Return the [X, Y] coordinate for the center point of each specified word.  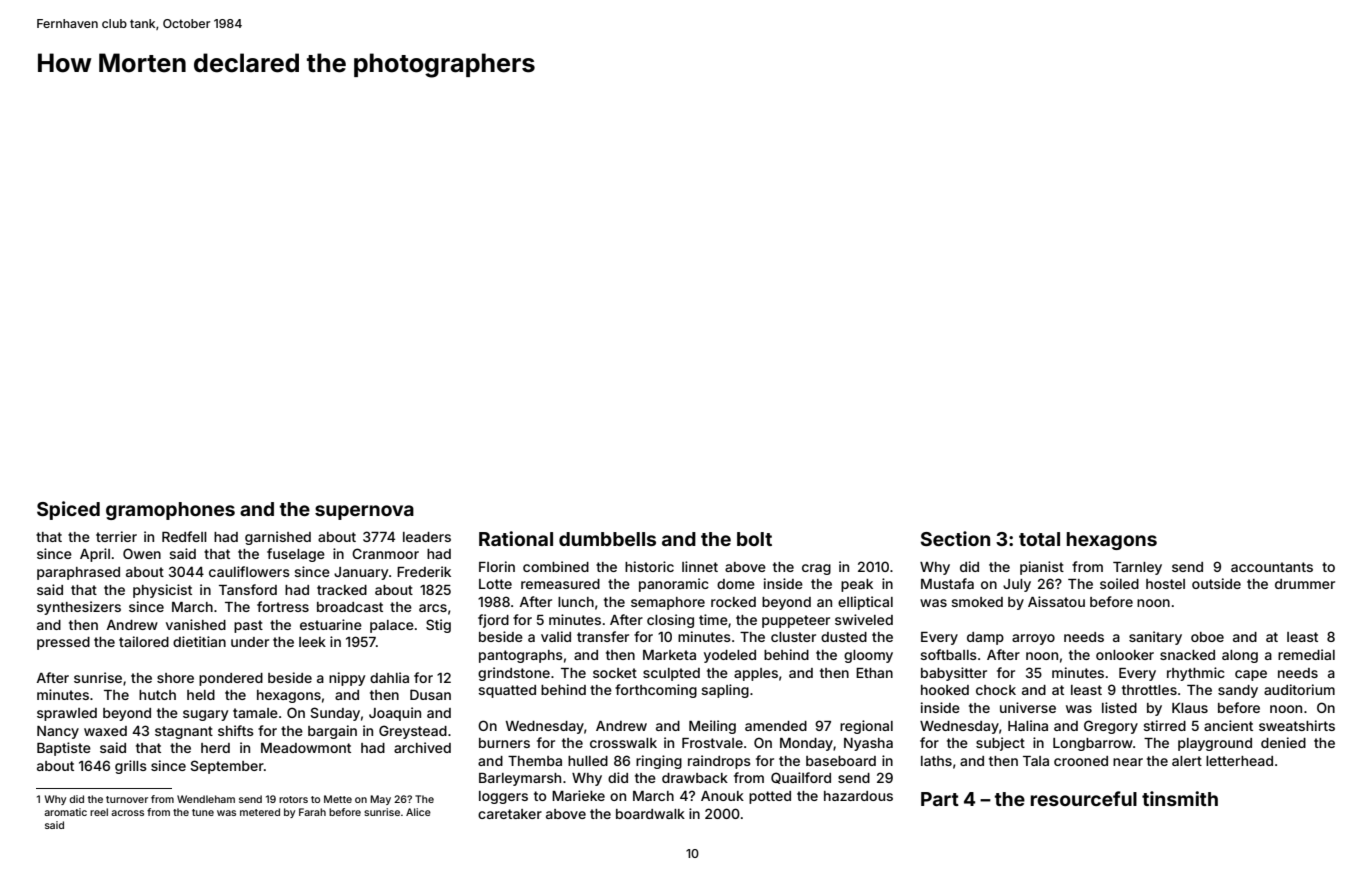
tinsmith [1180, 798]
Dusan [430, 694]
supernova [364, 512]
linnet [700, 566]
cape [1251, 675]
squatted [507, 691]
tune [203, 812]
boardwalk [650, 814]
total [1039, 539]
